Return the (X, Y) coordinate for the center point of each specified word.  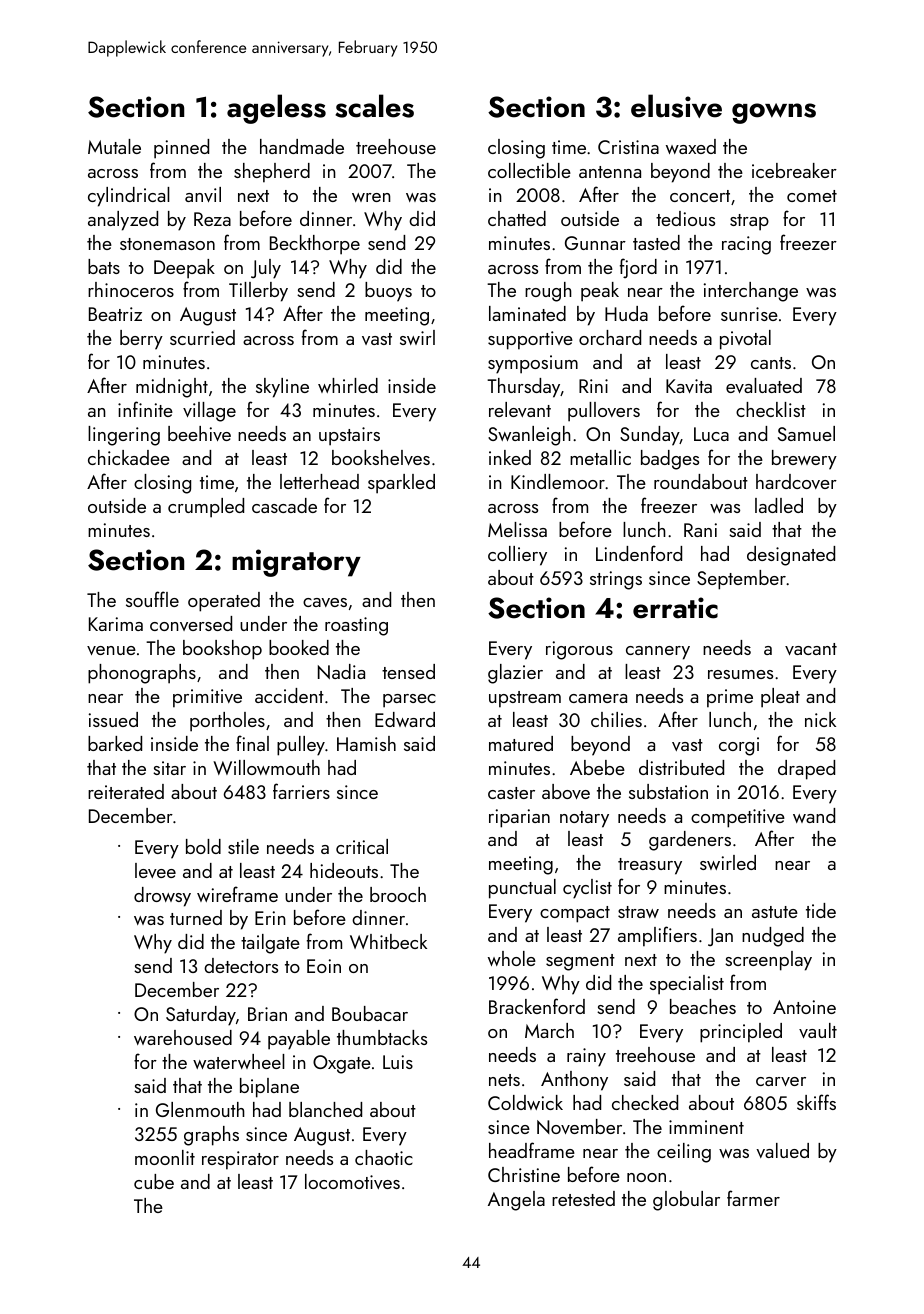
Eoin (324, 966)
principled (741, 1033)
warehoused (183, 1037)
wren (371, 197)
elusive (676, 106)
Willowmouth (266, 767)
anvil (203, 194)
